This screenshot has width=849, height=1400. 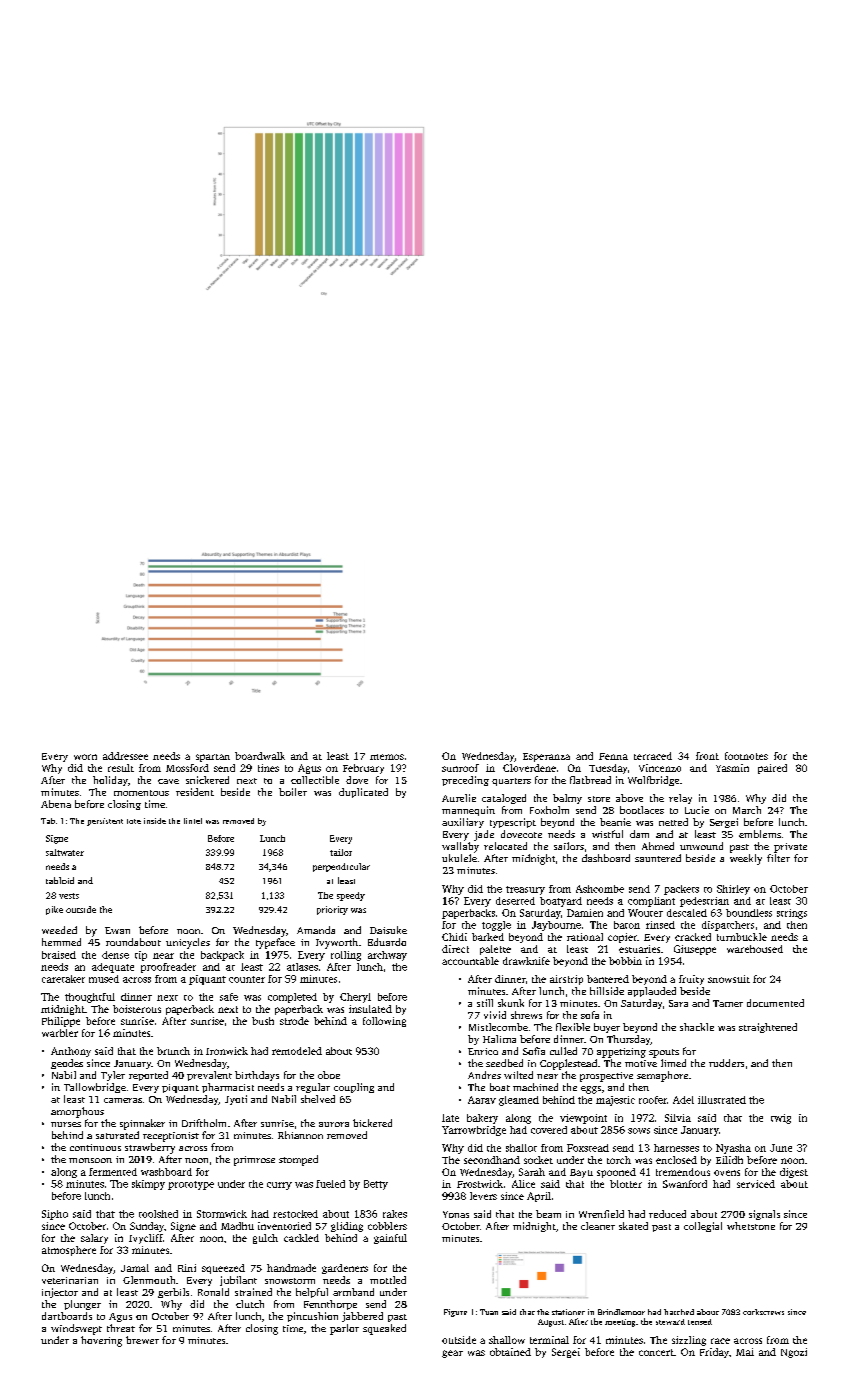 I want to click on injector, so click(x=60, y=1293).
